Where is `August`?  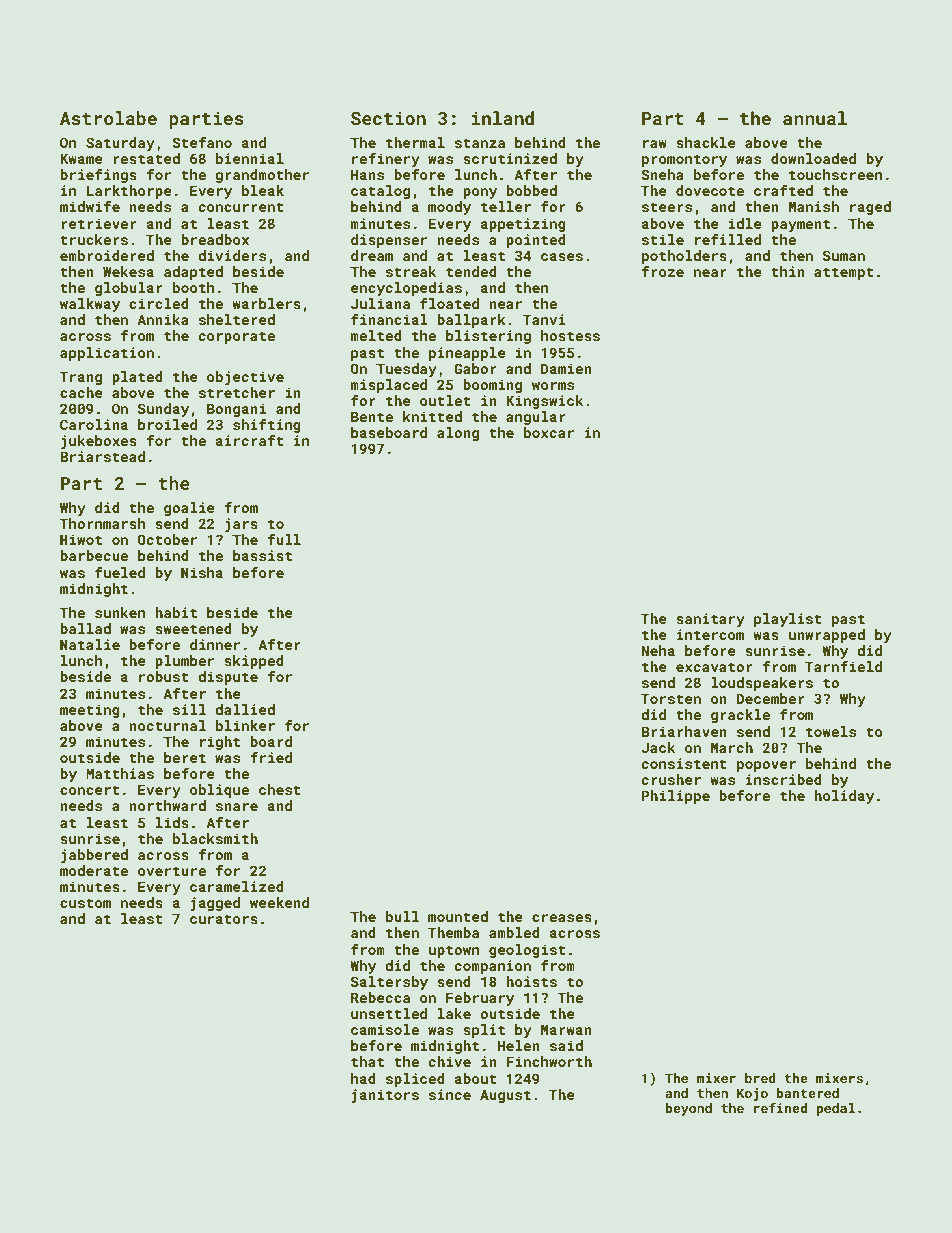 August is located at coordinates (505, 1096).
